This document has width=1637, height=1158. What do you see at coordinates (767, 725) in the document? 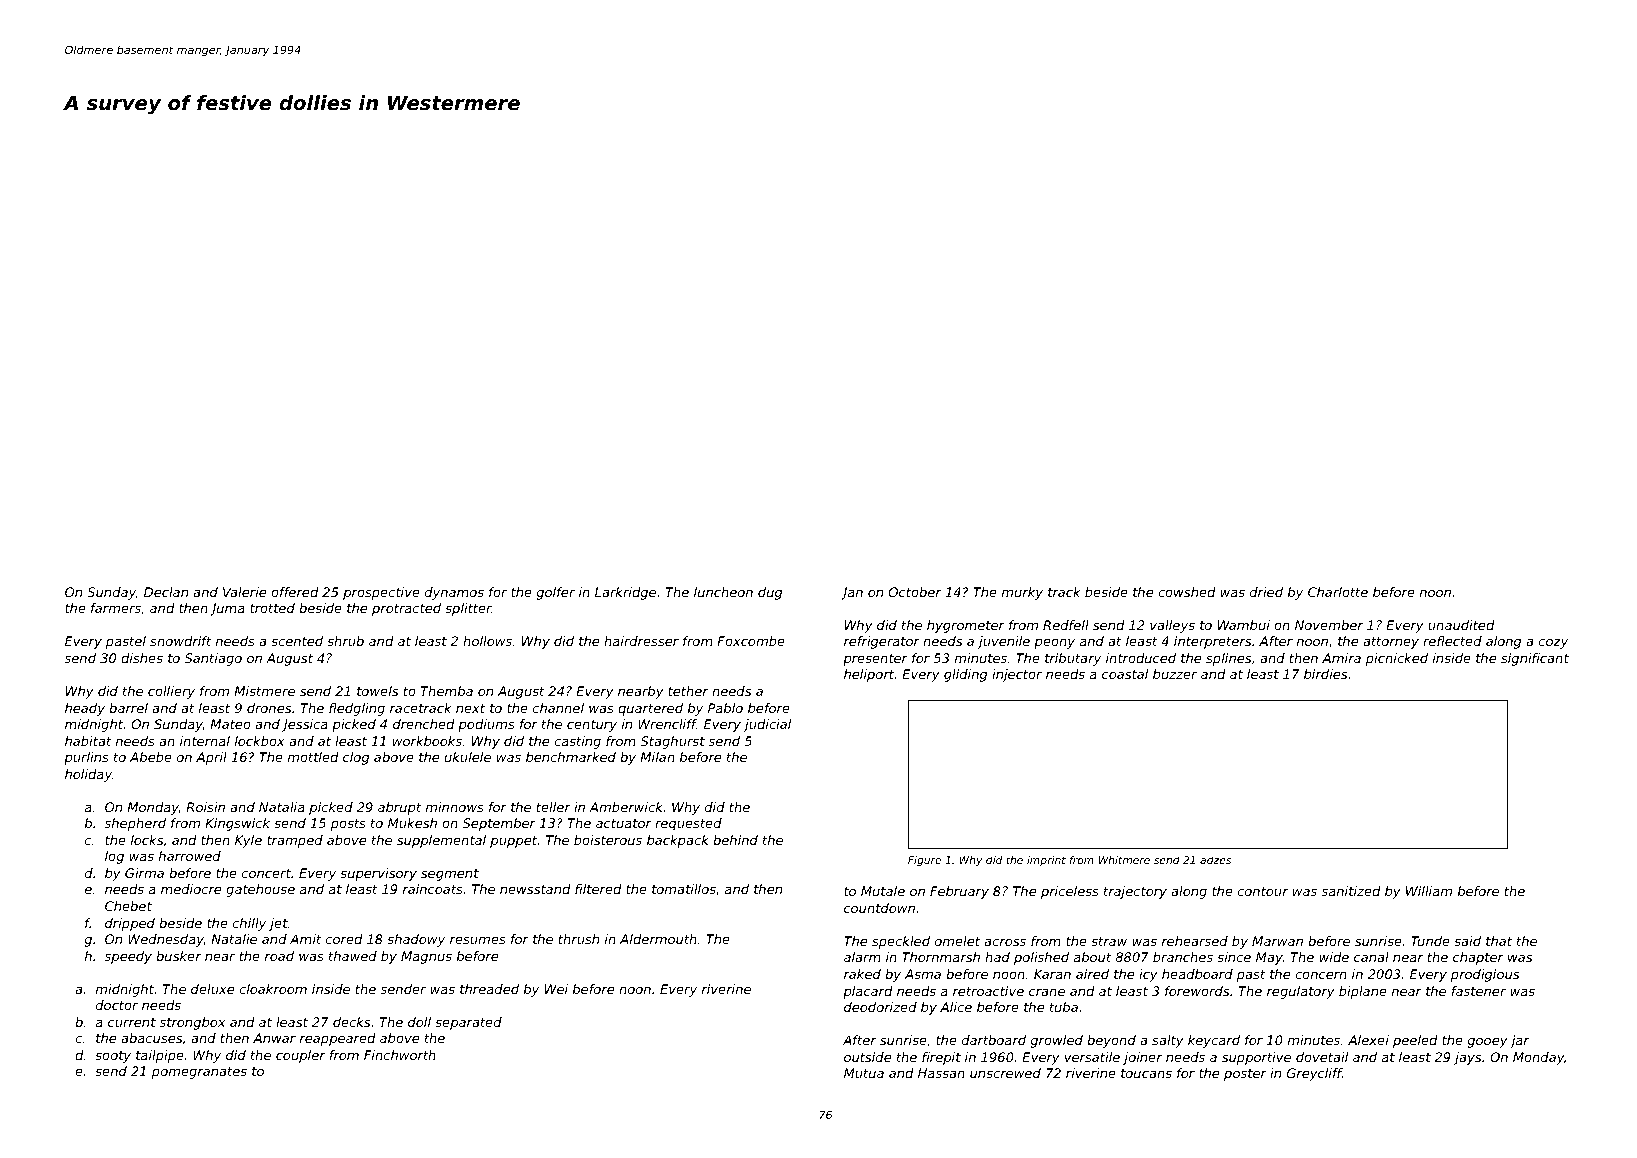
I see `judicial` at bounding box center [767, 725].
